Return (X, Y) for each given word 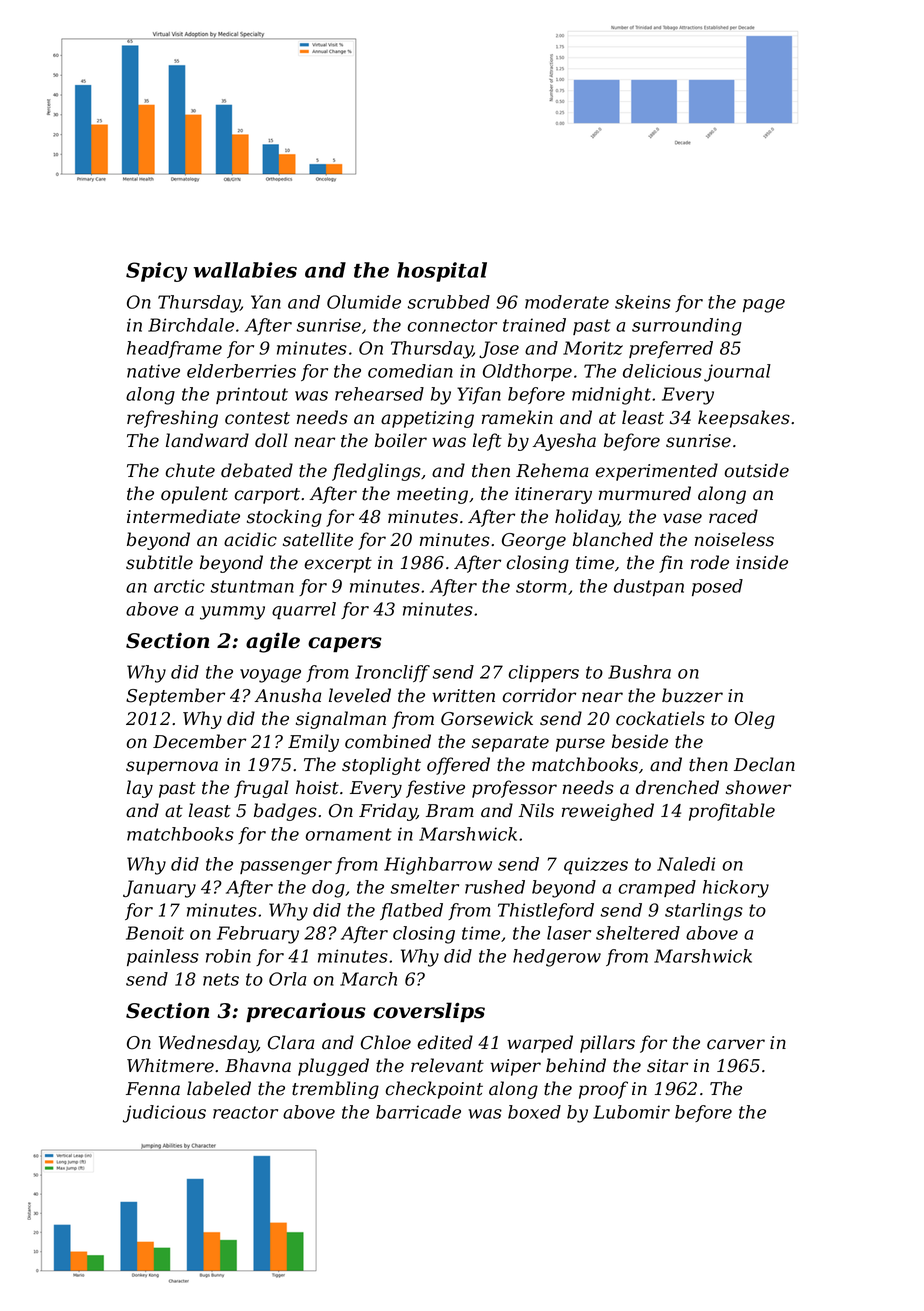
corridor (539, 695)
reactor (245, 1112)
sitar (667, 1066)
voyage (270, 676)
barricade (418, 1112)
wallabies (245, 270)
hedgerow (557, 958)
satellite (318, 539)
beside (640, 741)
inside (762, 562)
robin (228, 956)
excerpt (338, 565)
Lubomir (631, 1112)
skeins (643, 302)
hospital (442, 272)
